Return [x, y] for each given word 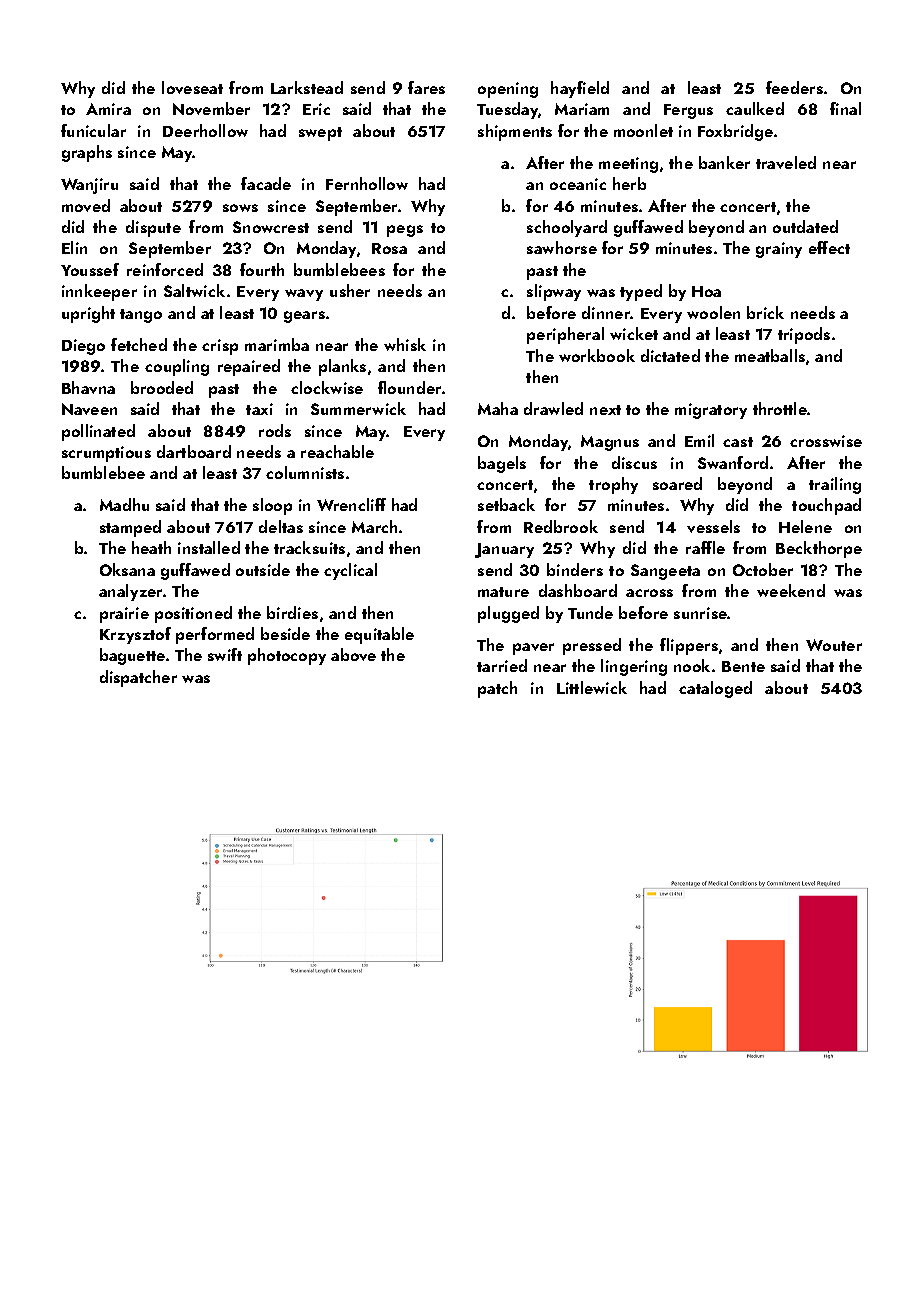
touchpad [826, 506]
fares [426, 87]
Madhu [124, 504]
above [353, 654]
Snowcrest [271, 227]
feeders [794, 87]
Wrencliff [351, 504]
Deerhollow [205, 130]
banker [724, 162]
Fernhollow [367, 183]
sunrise [701, 613]
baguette [132, 656]
